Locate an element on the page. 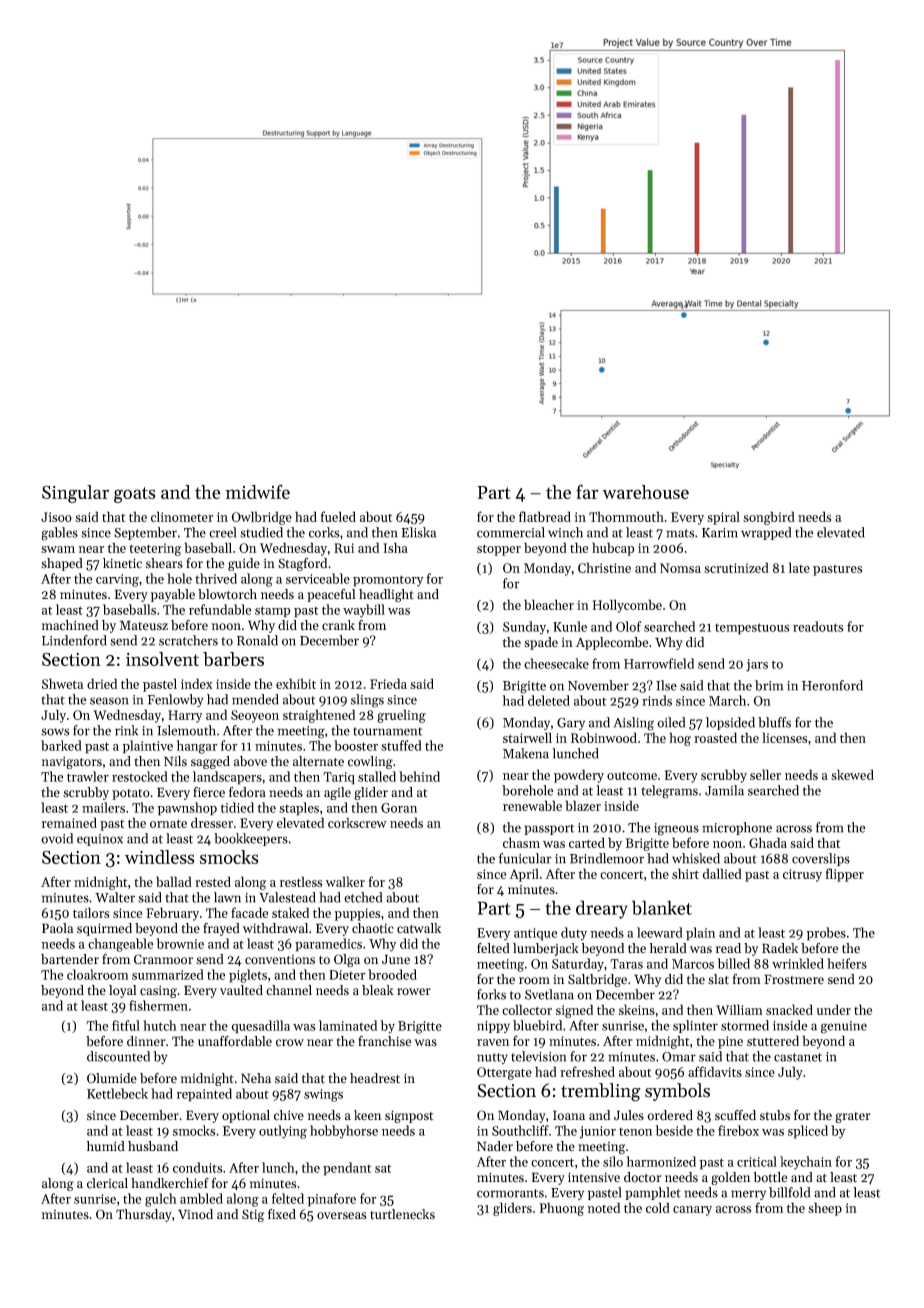  igneous is located at coordinates (676, 829).
